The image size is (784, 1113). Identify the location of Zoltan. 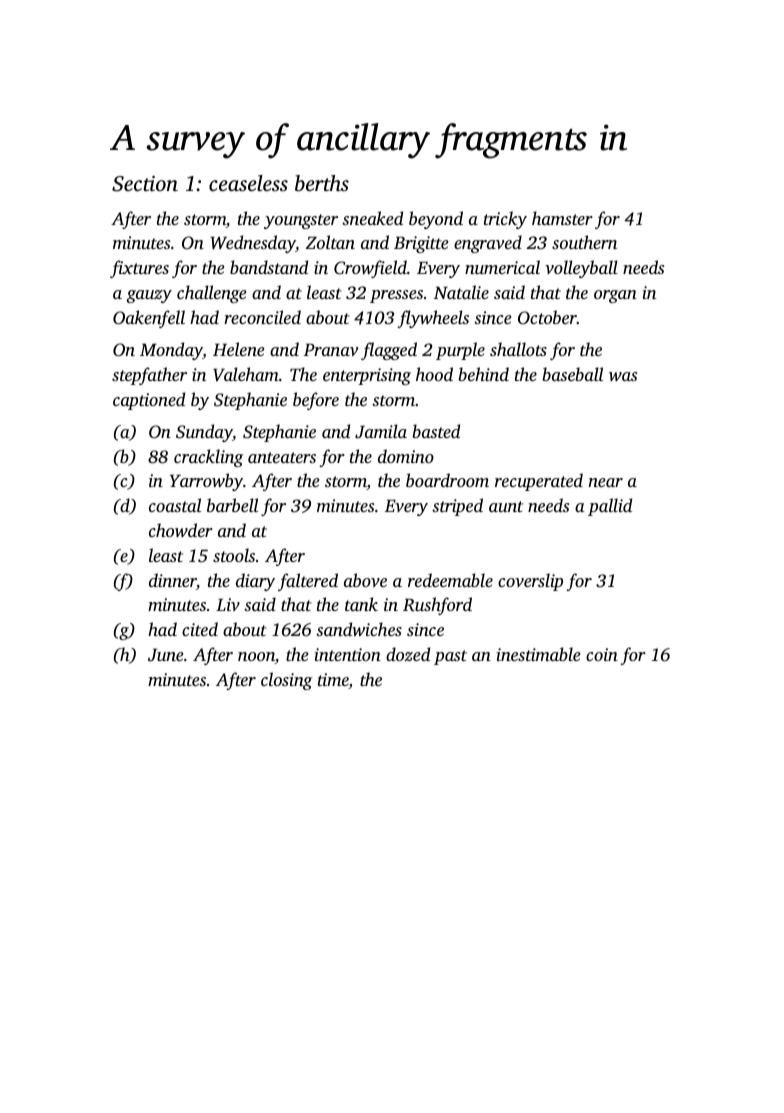
(330, 242).
